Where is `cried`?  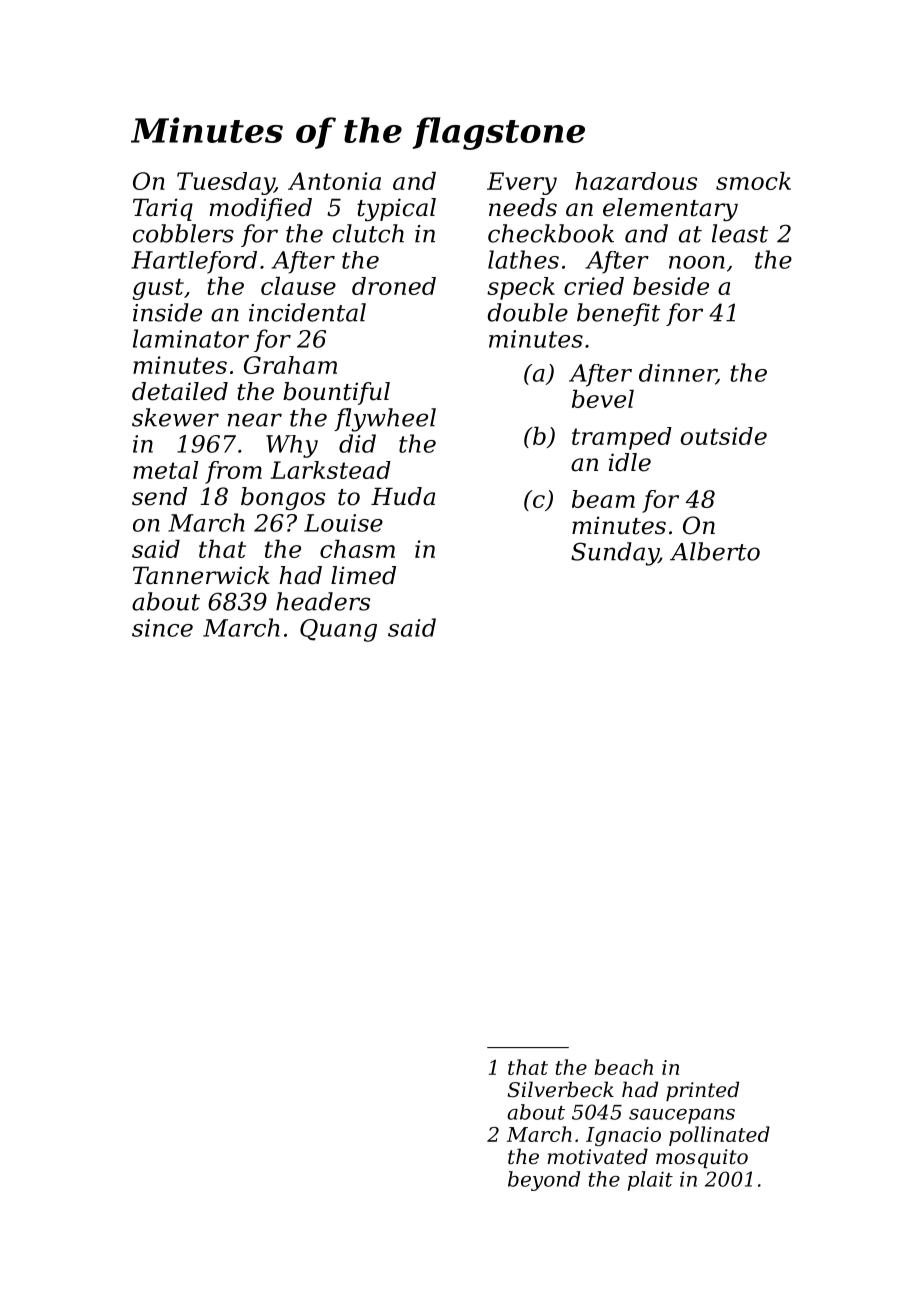
cried is located at coordinates (594, 286).
